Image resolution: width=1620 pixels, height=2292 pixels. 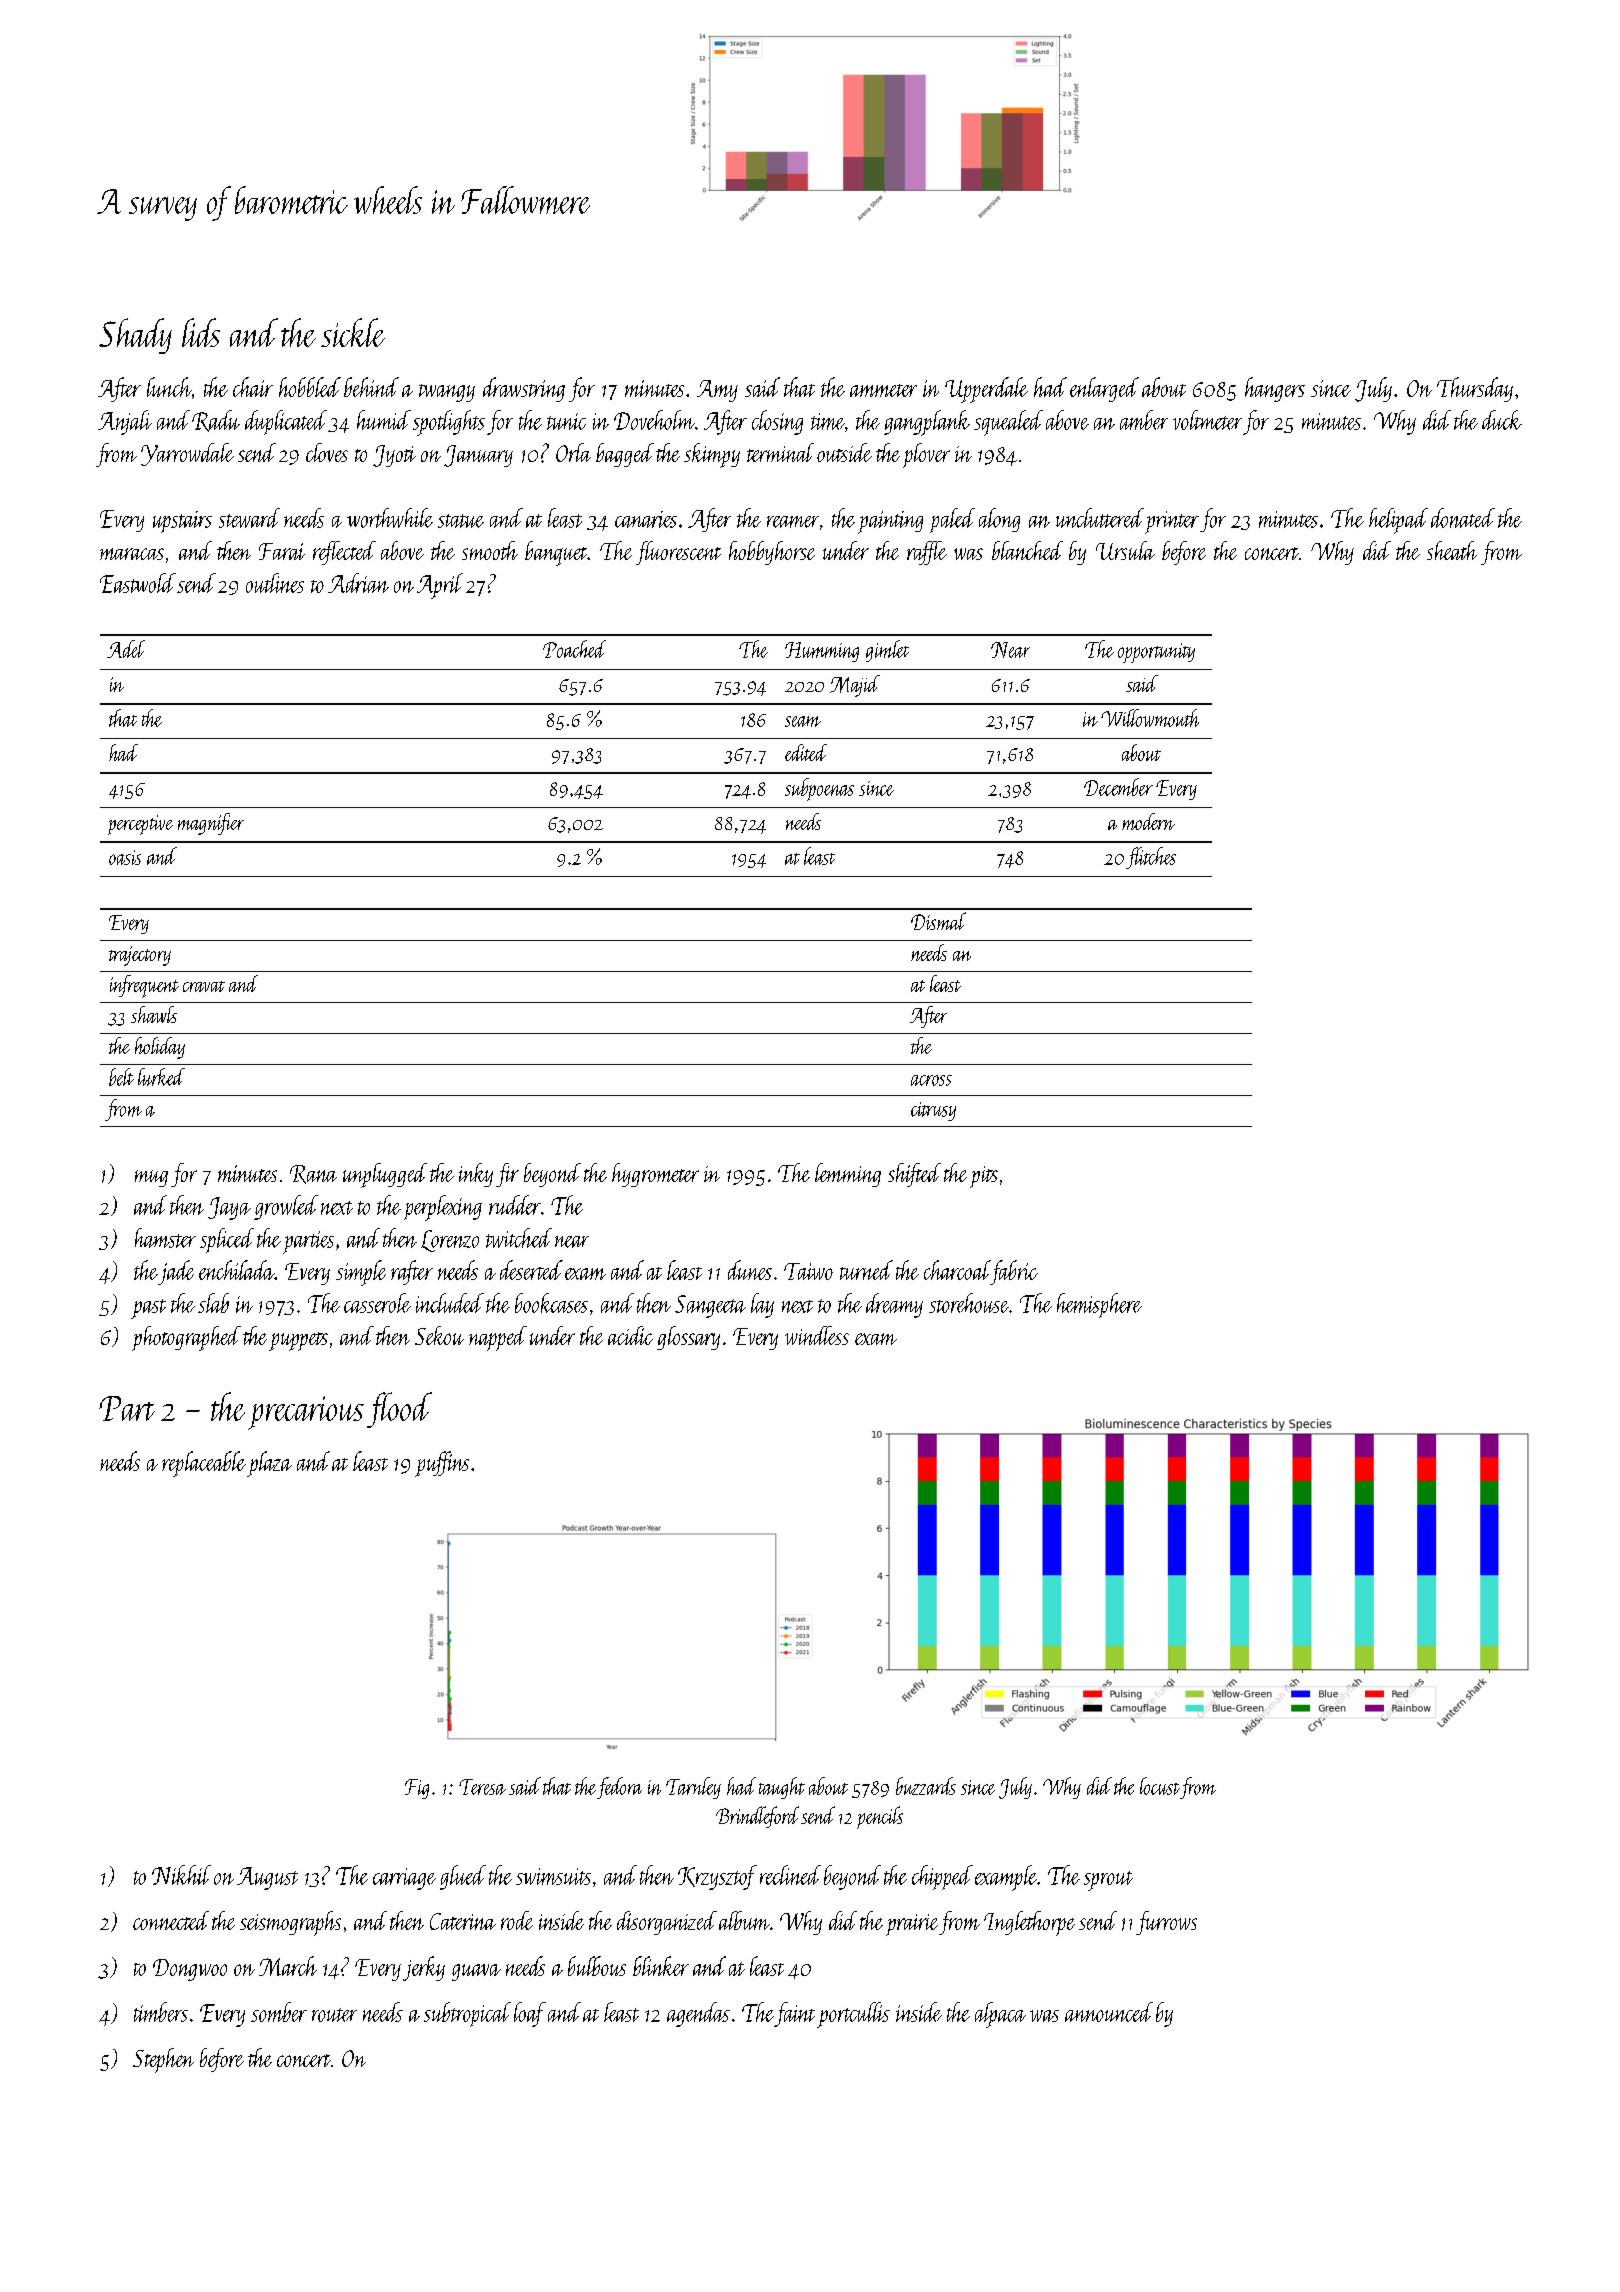 What do you see at coordinates (1160, 1786) in the image?
I see `locust` at bounding box center [1160, 1786].
